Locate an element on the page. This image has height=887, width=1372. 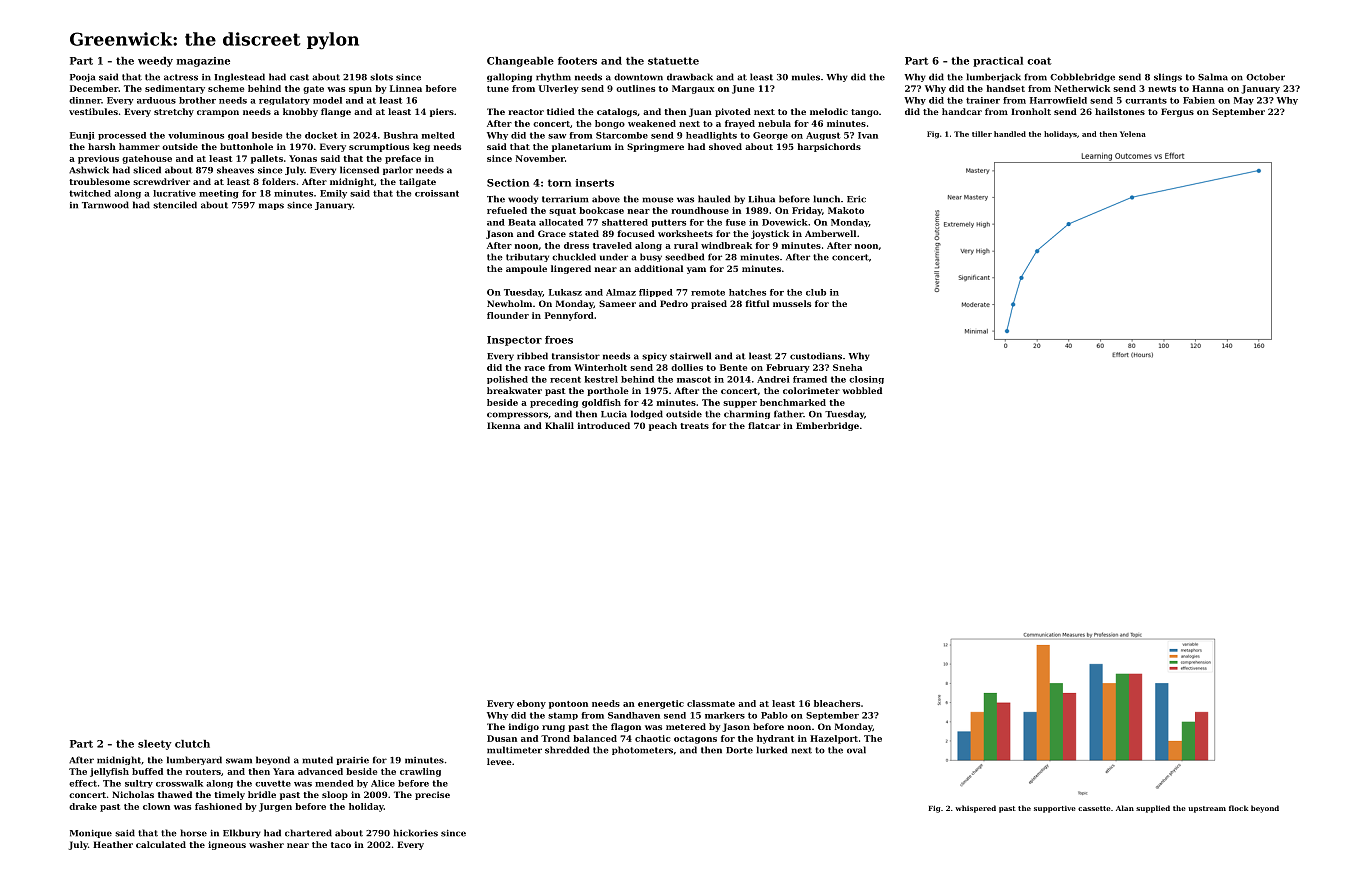
Yelena is located at coordinates (1133, 134).
